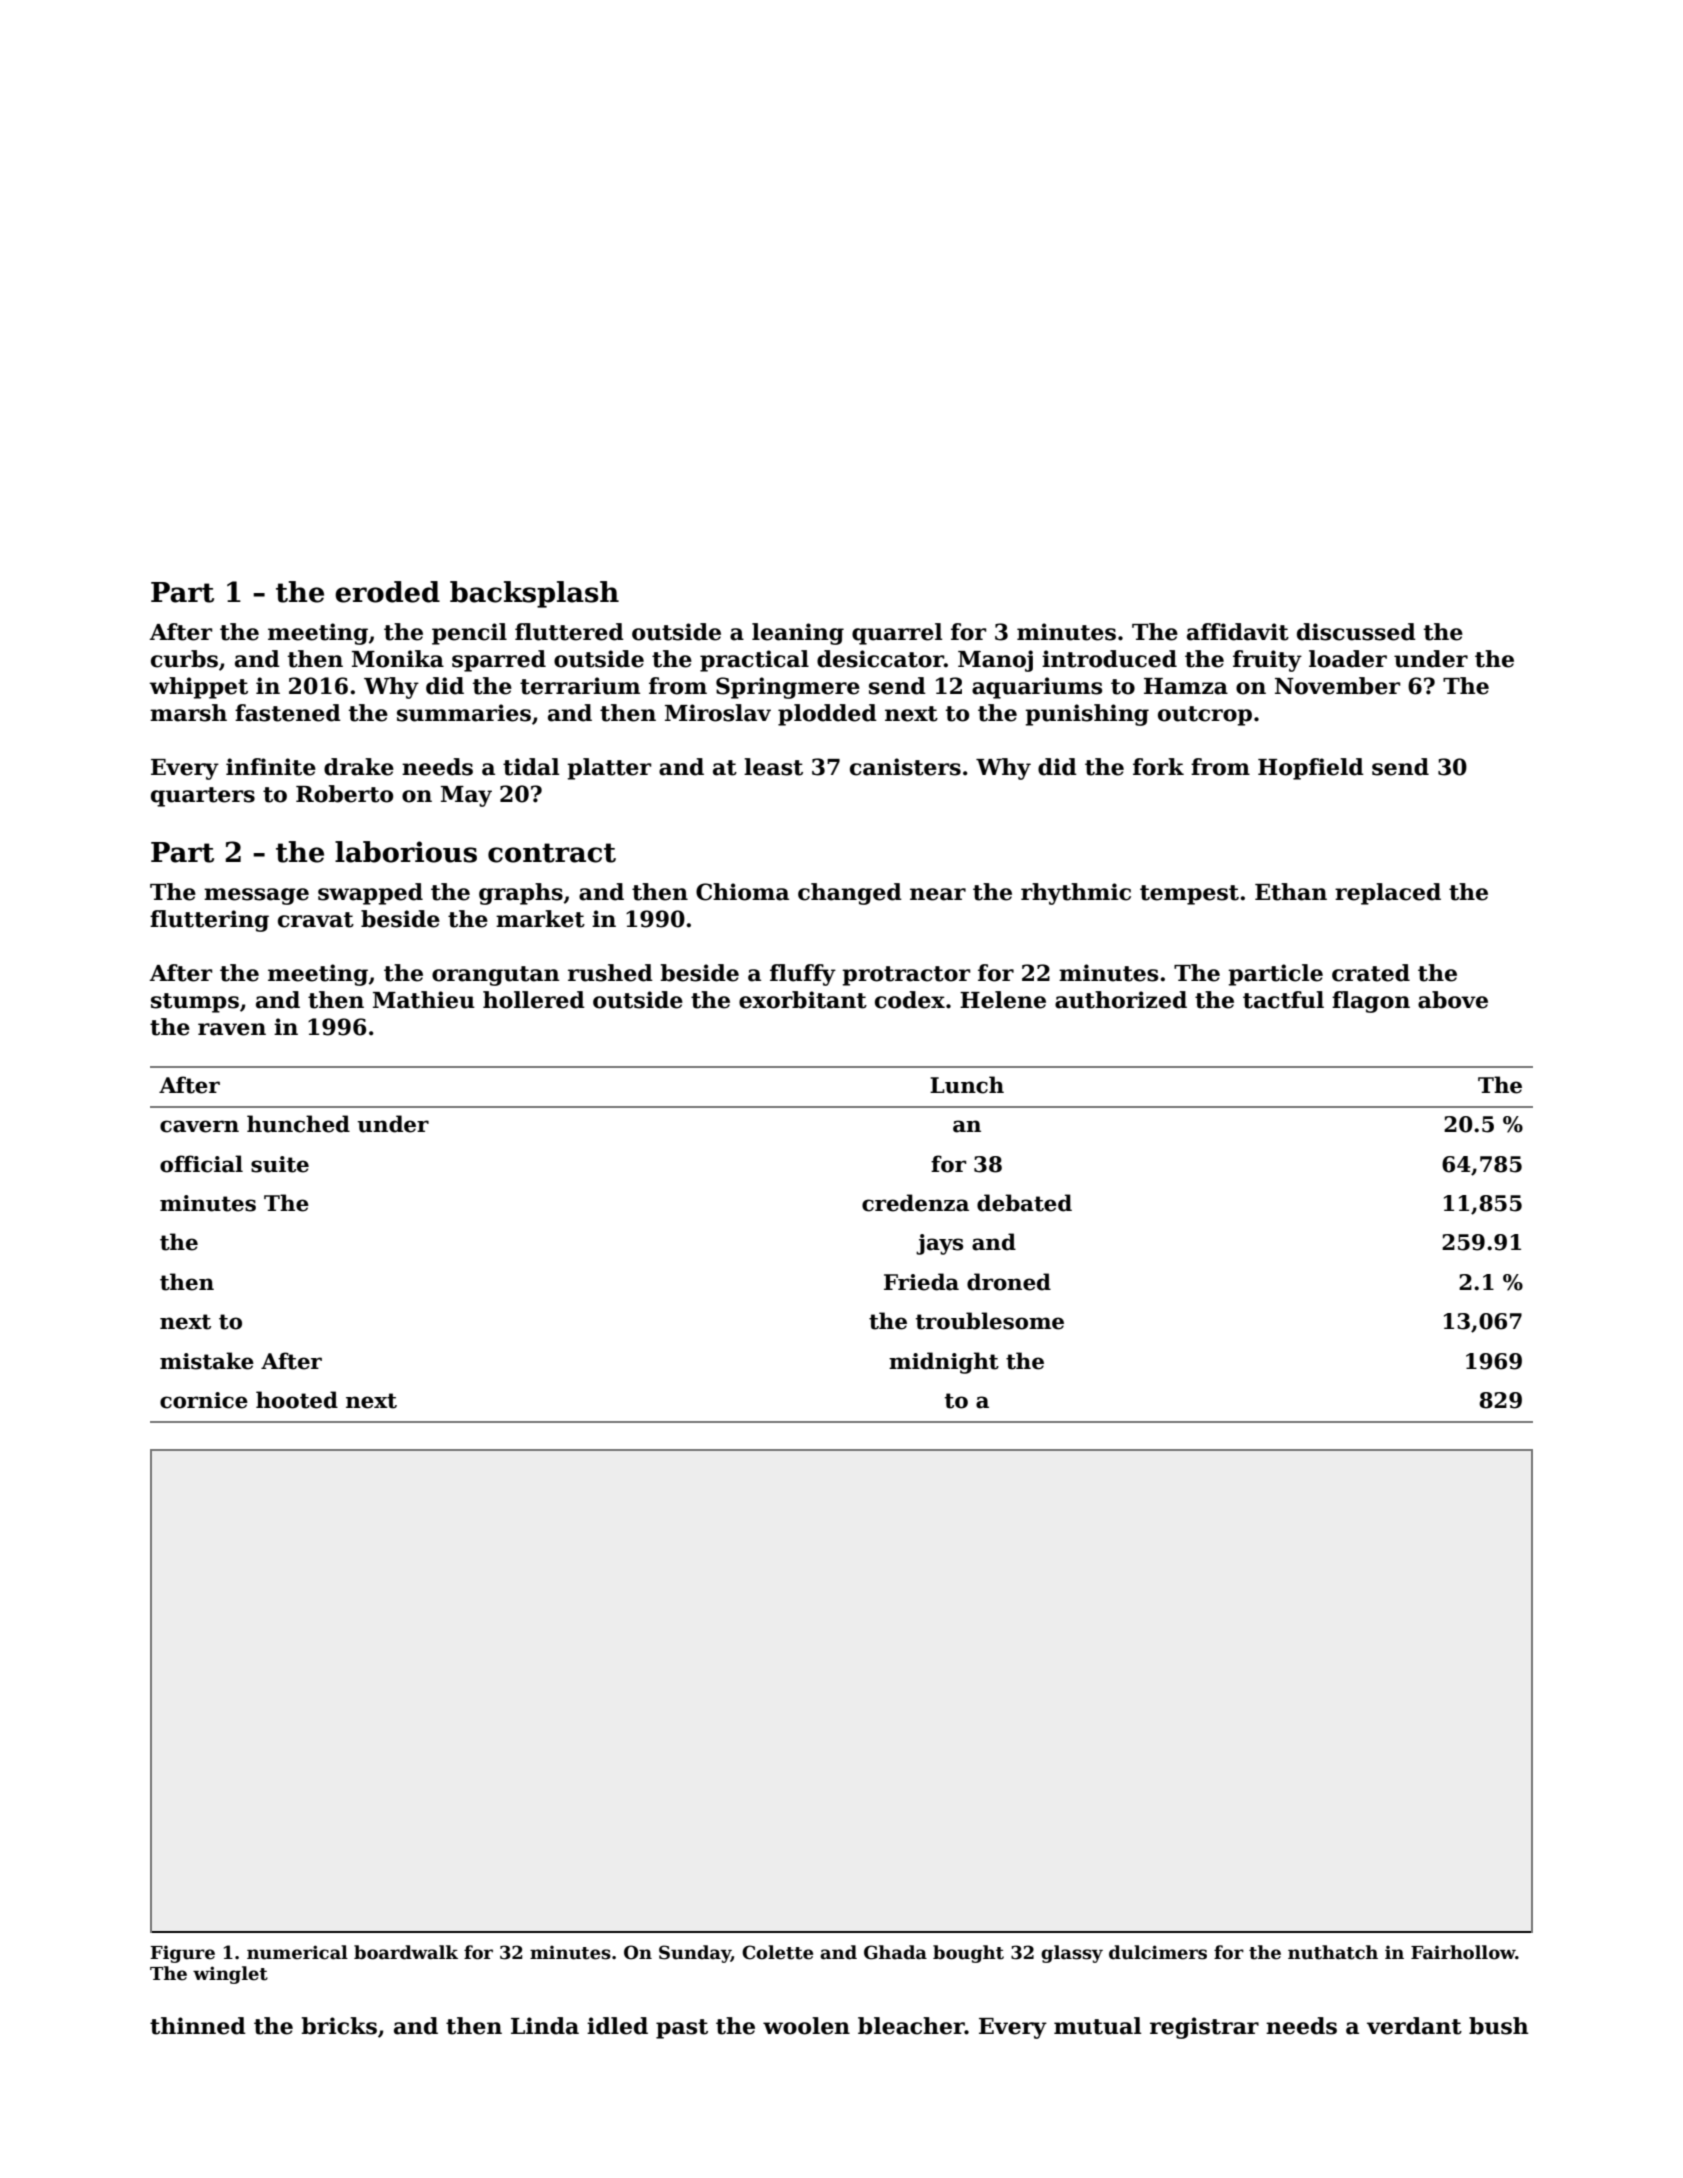 Image resolution: width=1683 pixels, height=2178 pixels. Describe the element at coordinates (1499, 2026) in the document. I see `bush` at that location.
